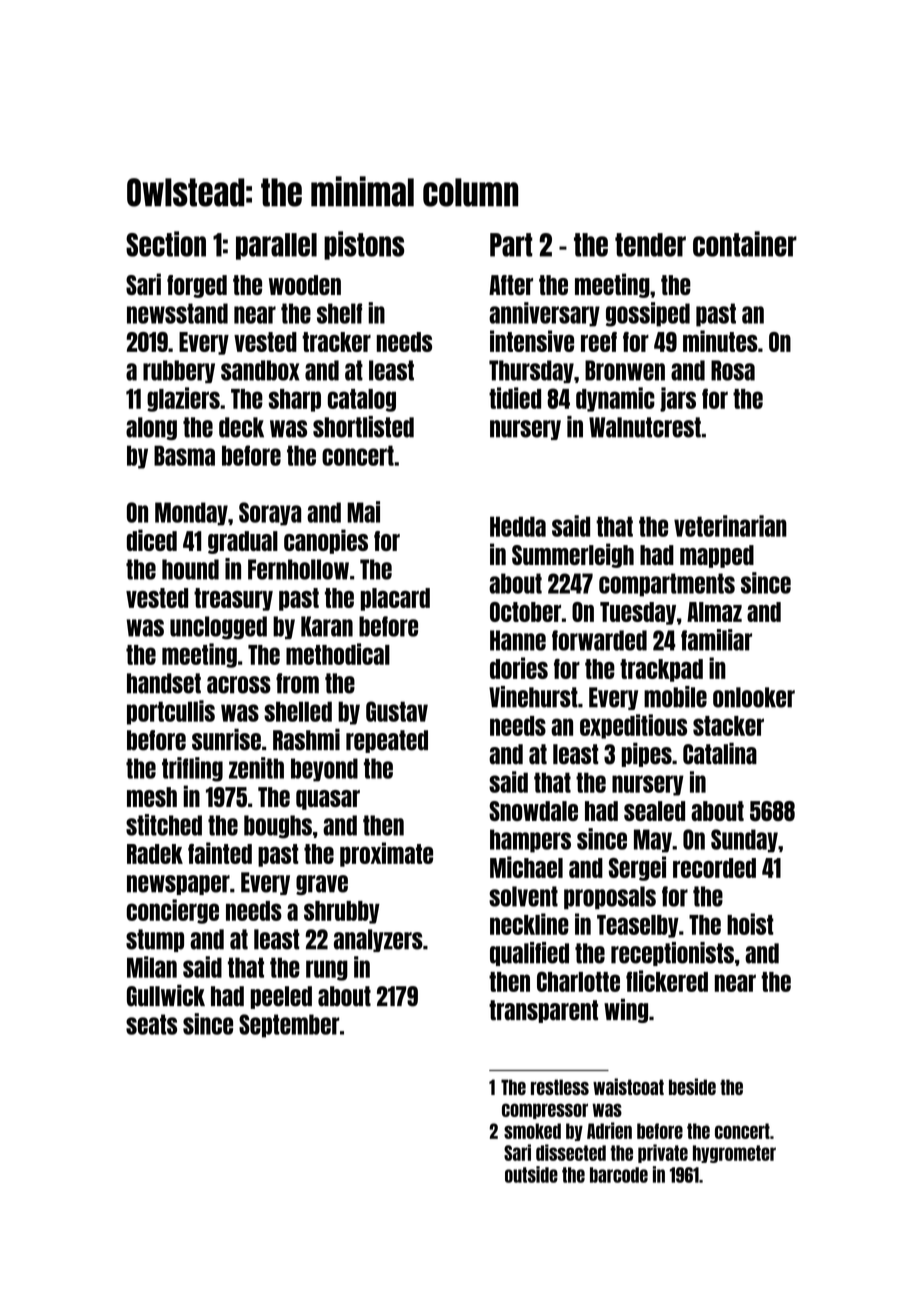 Image resolution: width=924 pixels, height=1311 pixels. Describe the element at coordinates (197, 286) in the screenshot. I see `forged` at that location.
